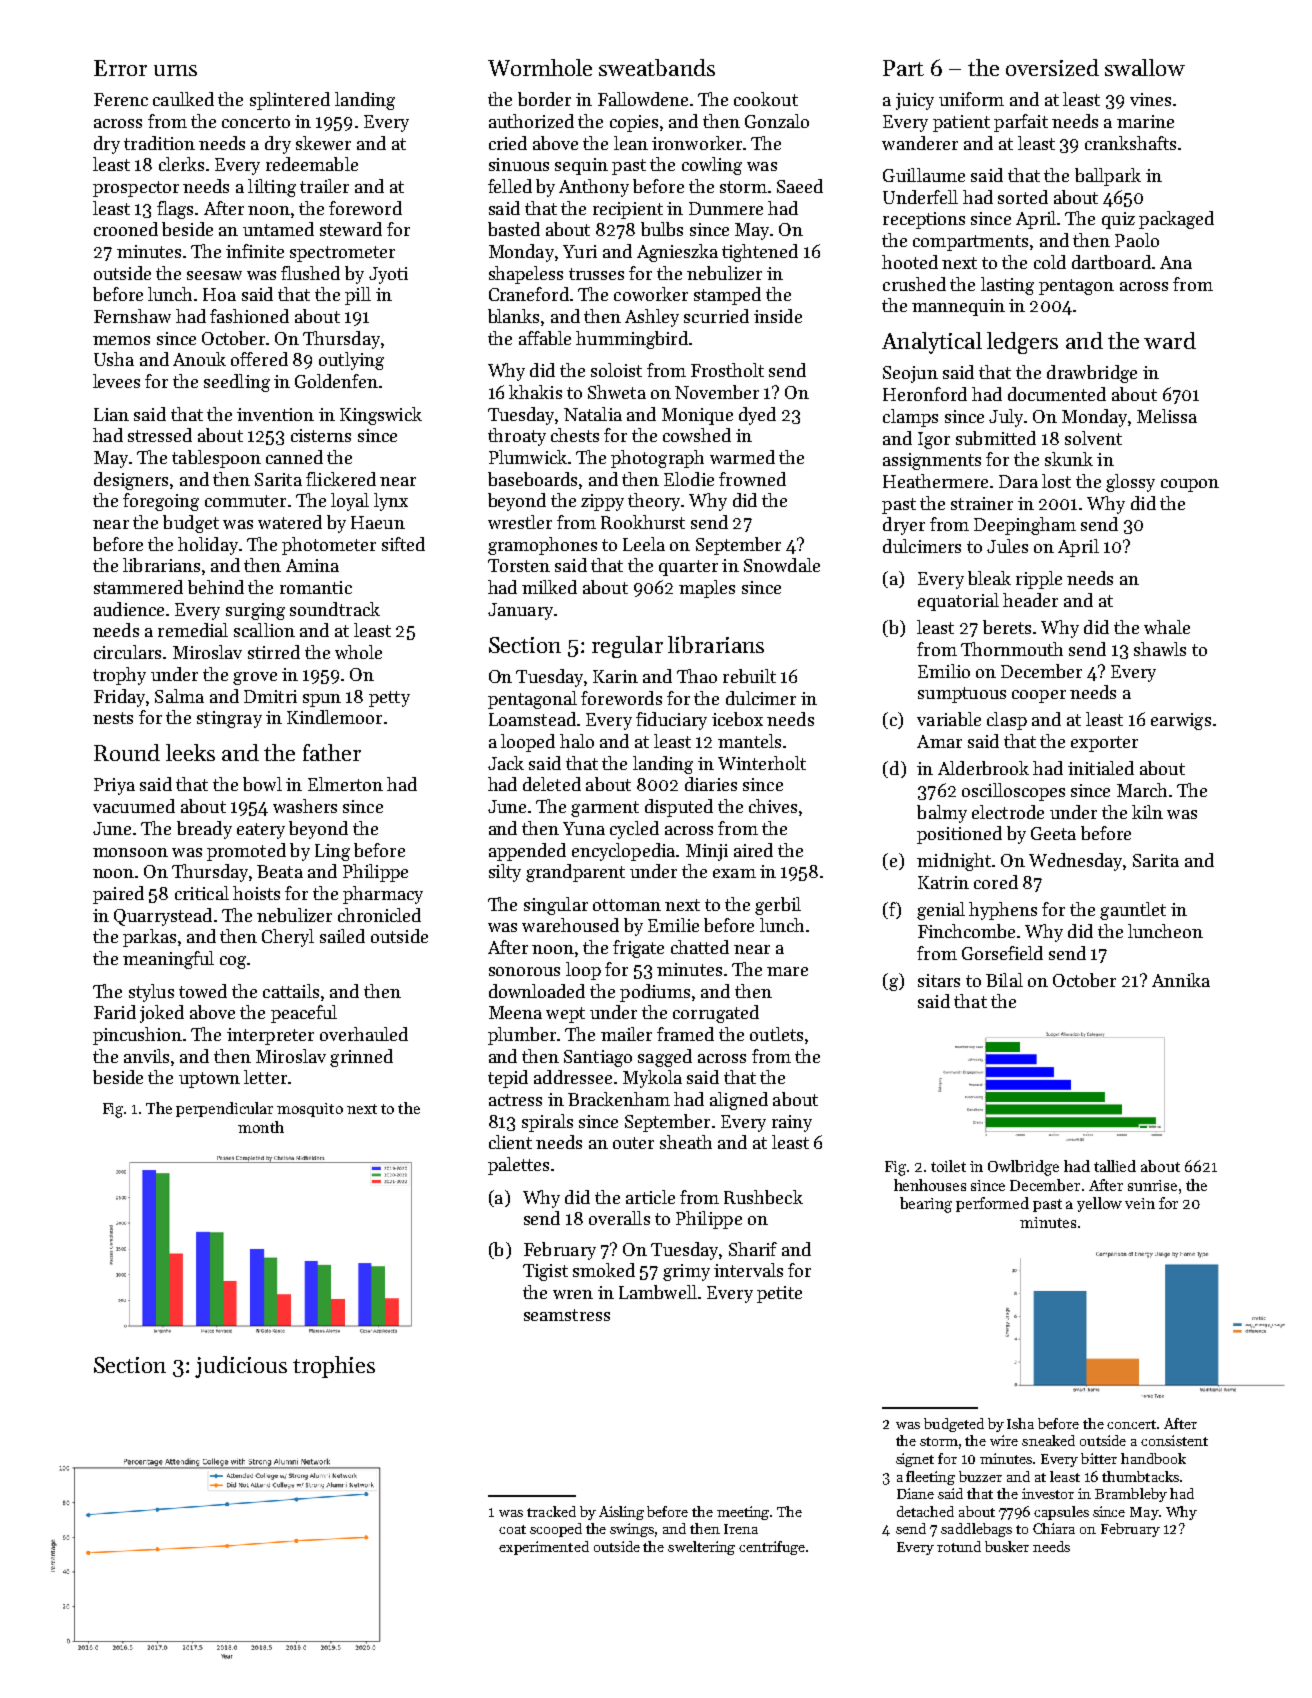 This screenshot has height=1698, width=1312. I want to click on icebox, so click(737, 719).
